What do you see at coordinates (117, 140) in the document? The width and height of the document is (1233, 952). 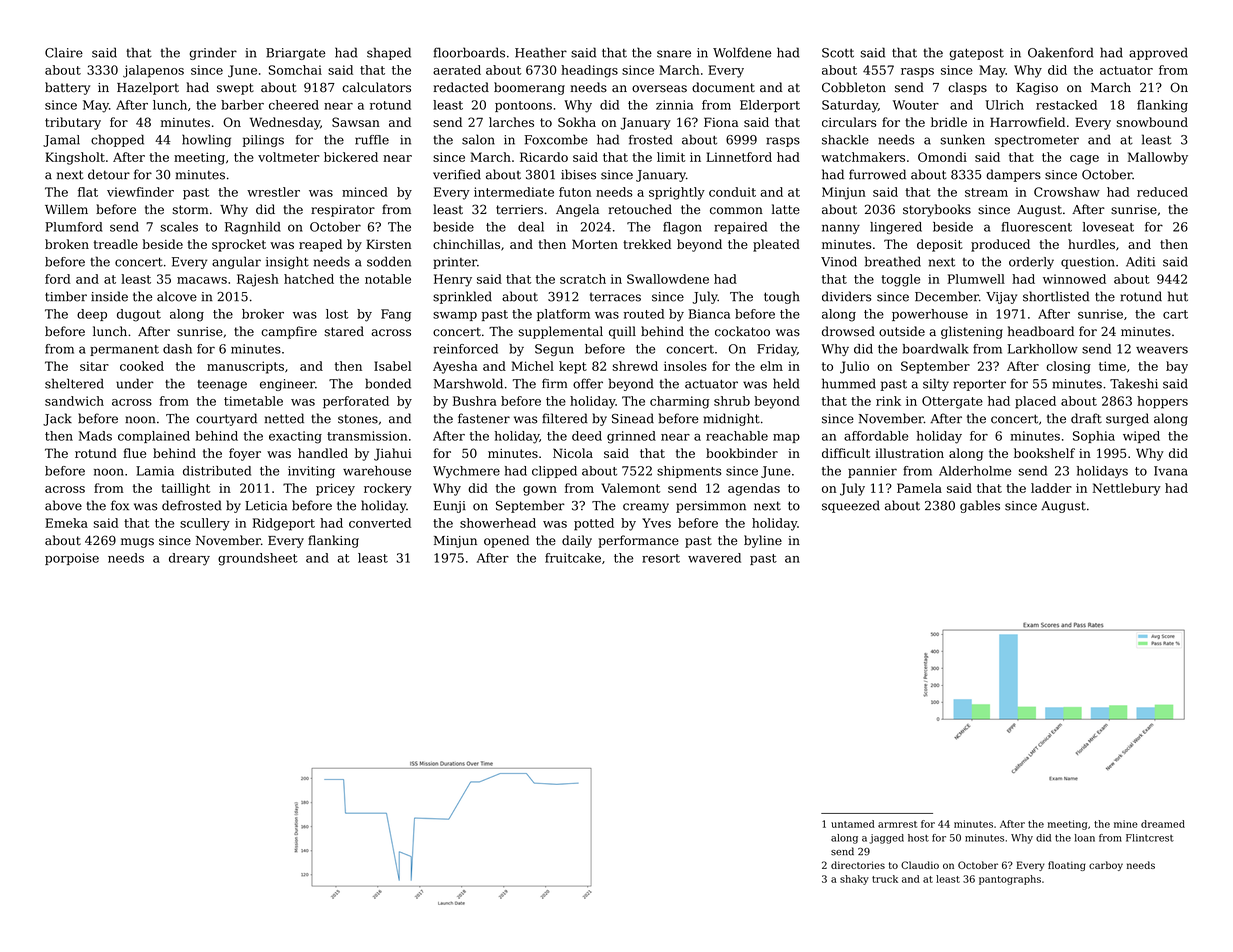 I see `chopped` at bounding box center [117, 140].
